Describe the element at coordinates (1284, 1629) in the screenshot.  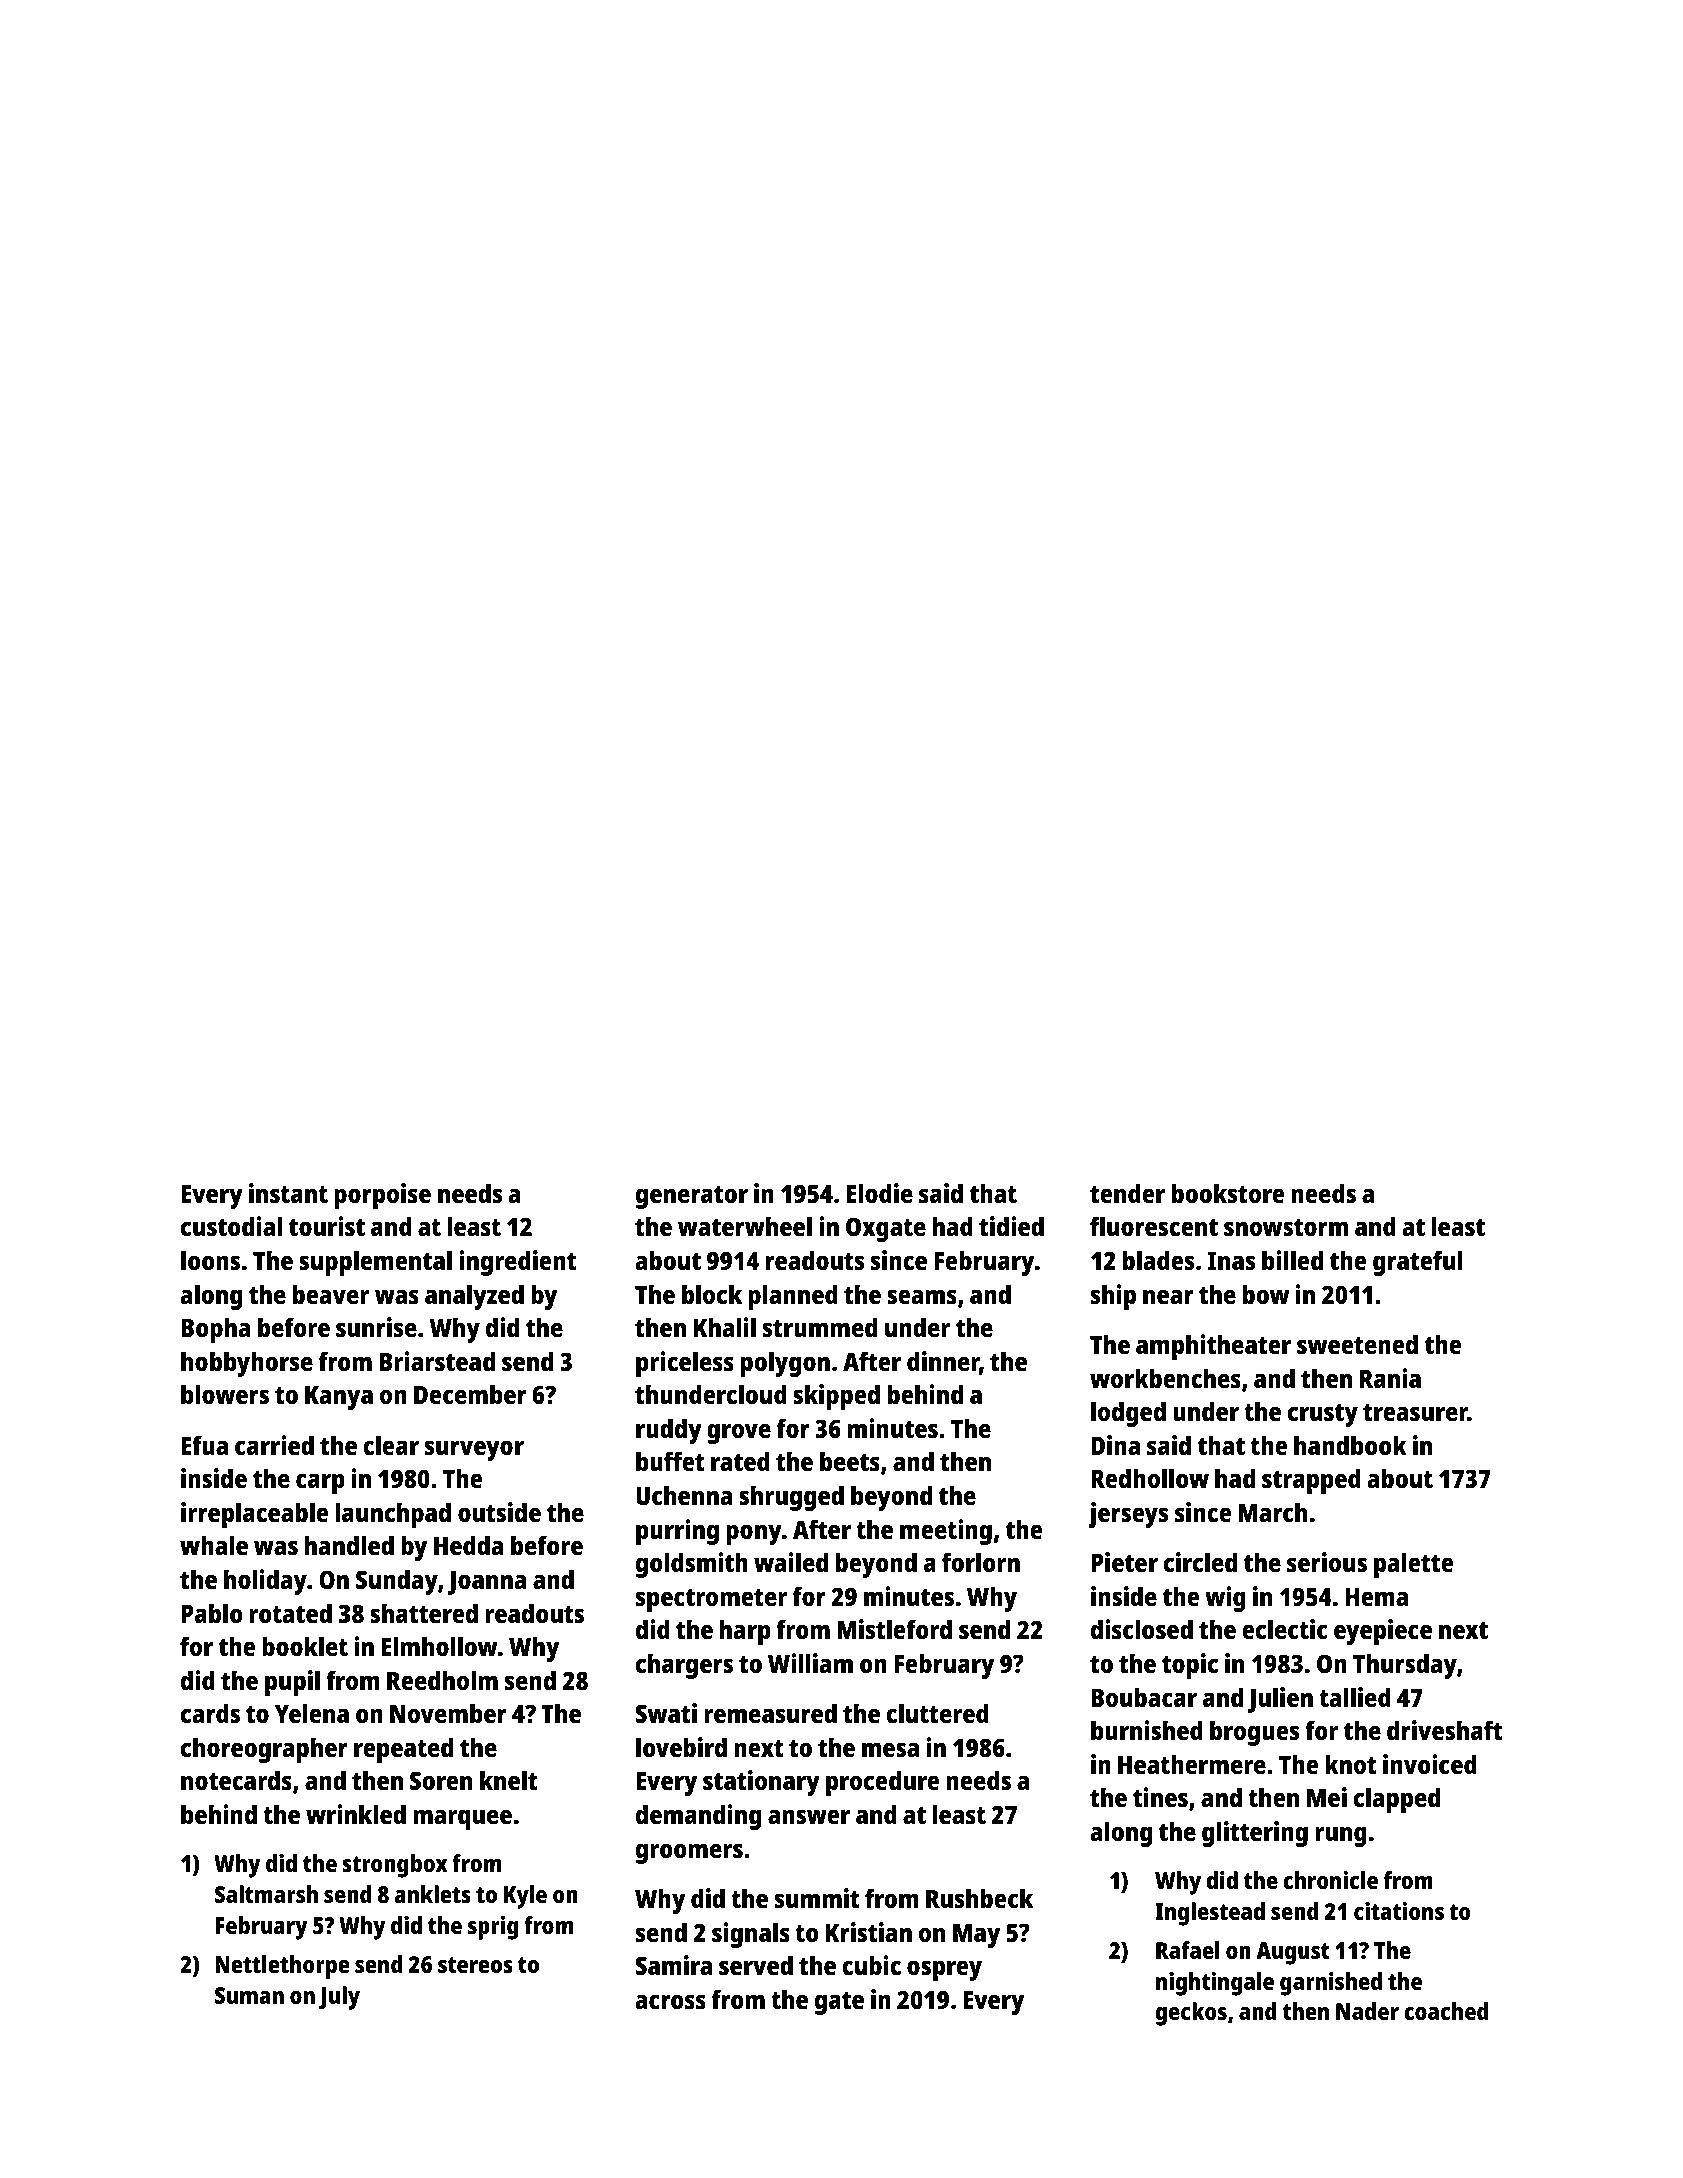
I see `eclectic` at that location.
